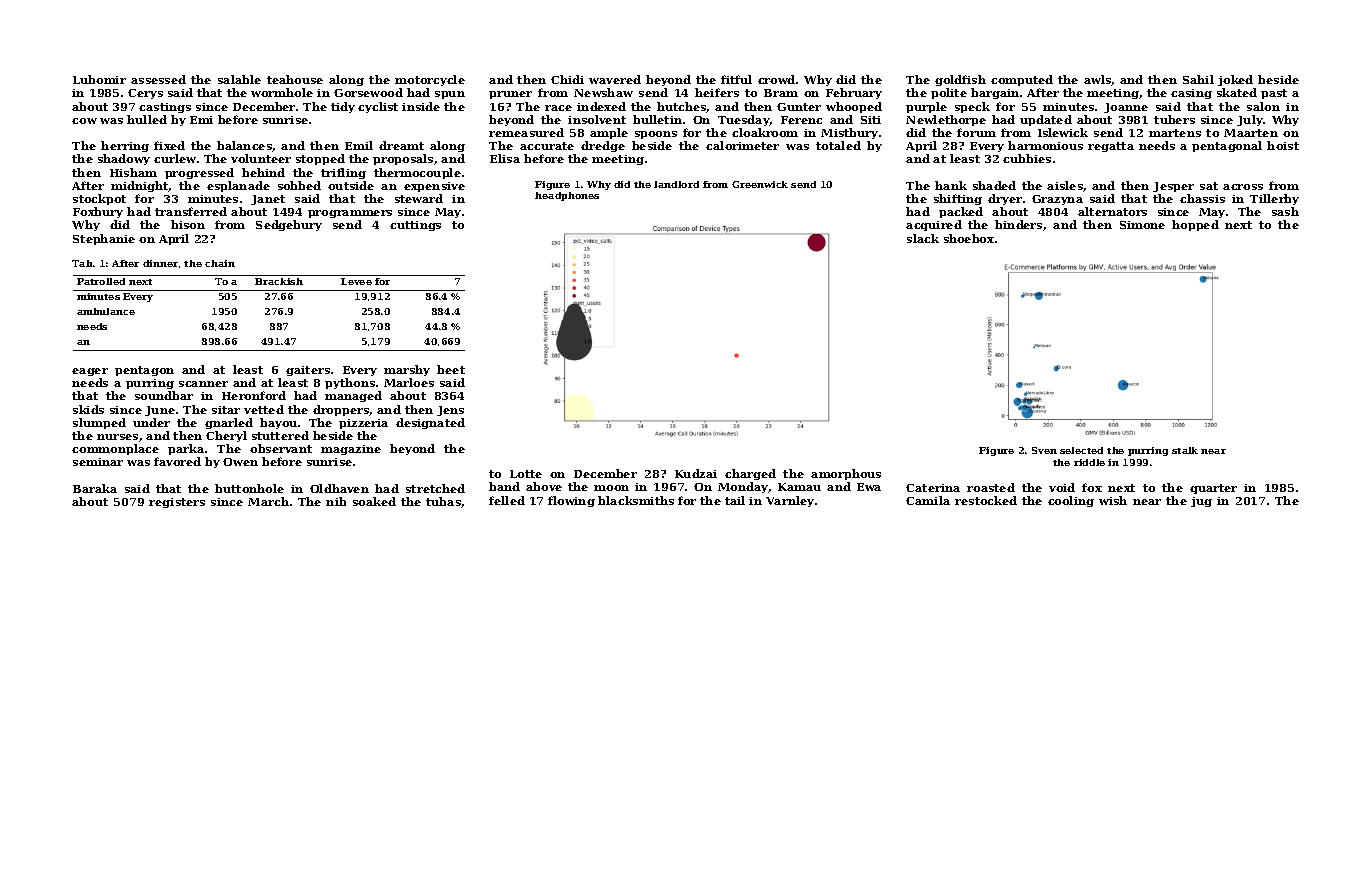  What do you see at coordinates (415, 226) in the screenshot?
I see `cuttings` at bounding box center [415, 226].
